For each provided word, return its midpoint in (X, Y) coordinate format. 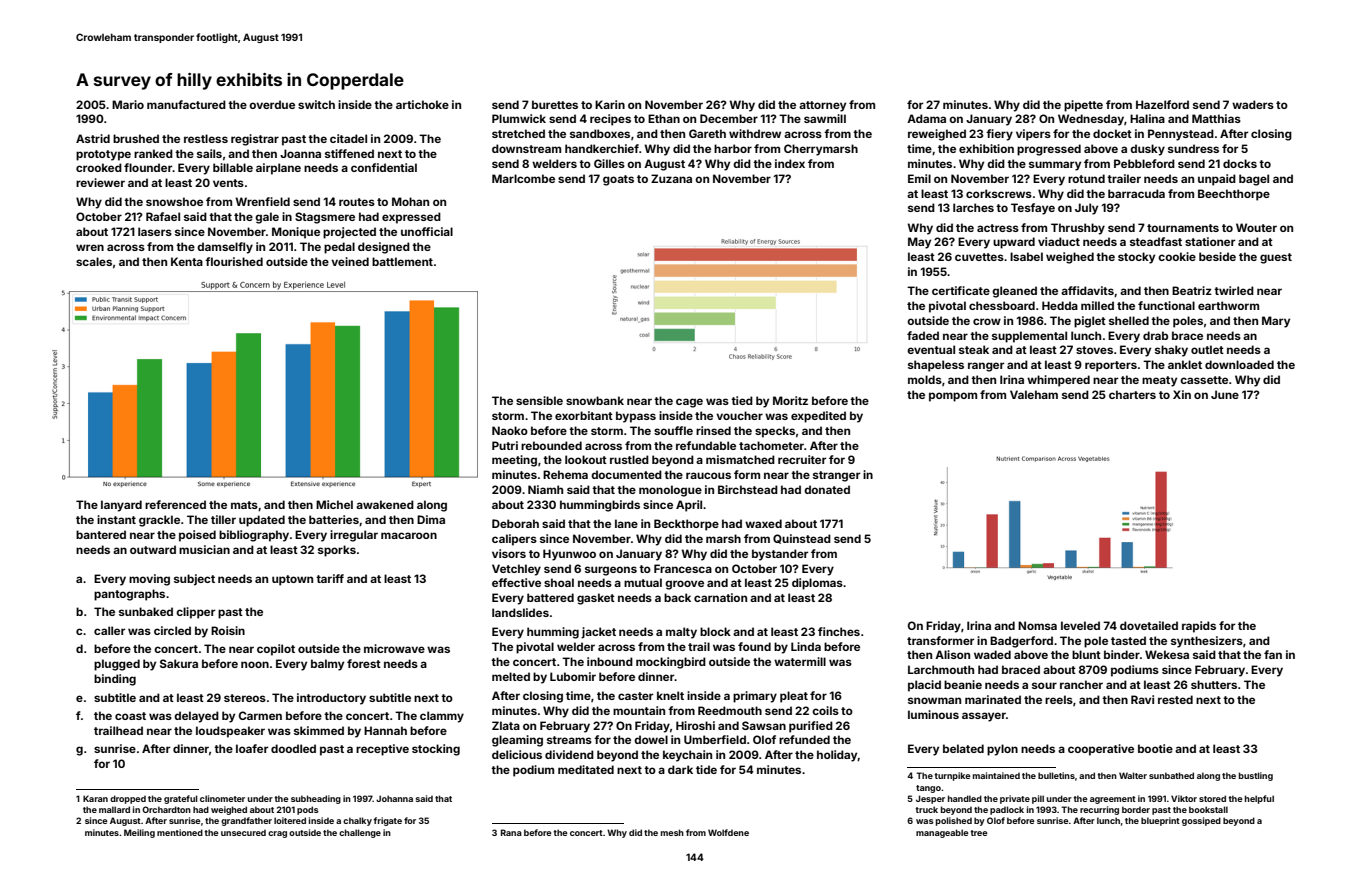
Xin (1182, 394)
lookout (586, 459)
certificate (961, 290)
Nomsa (1037, 625)
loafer (252, 748)
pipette (1083, 106)
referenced (175, 504)
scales (94, 261)
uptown (292, 580)
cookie (1177, 256)
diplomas (817, 584)
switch (316, 104)
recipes (610, 120)
